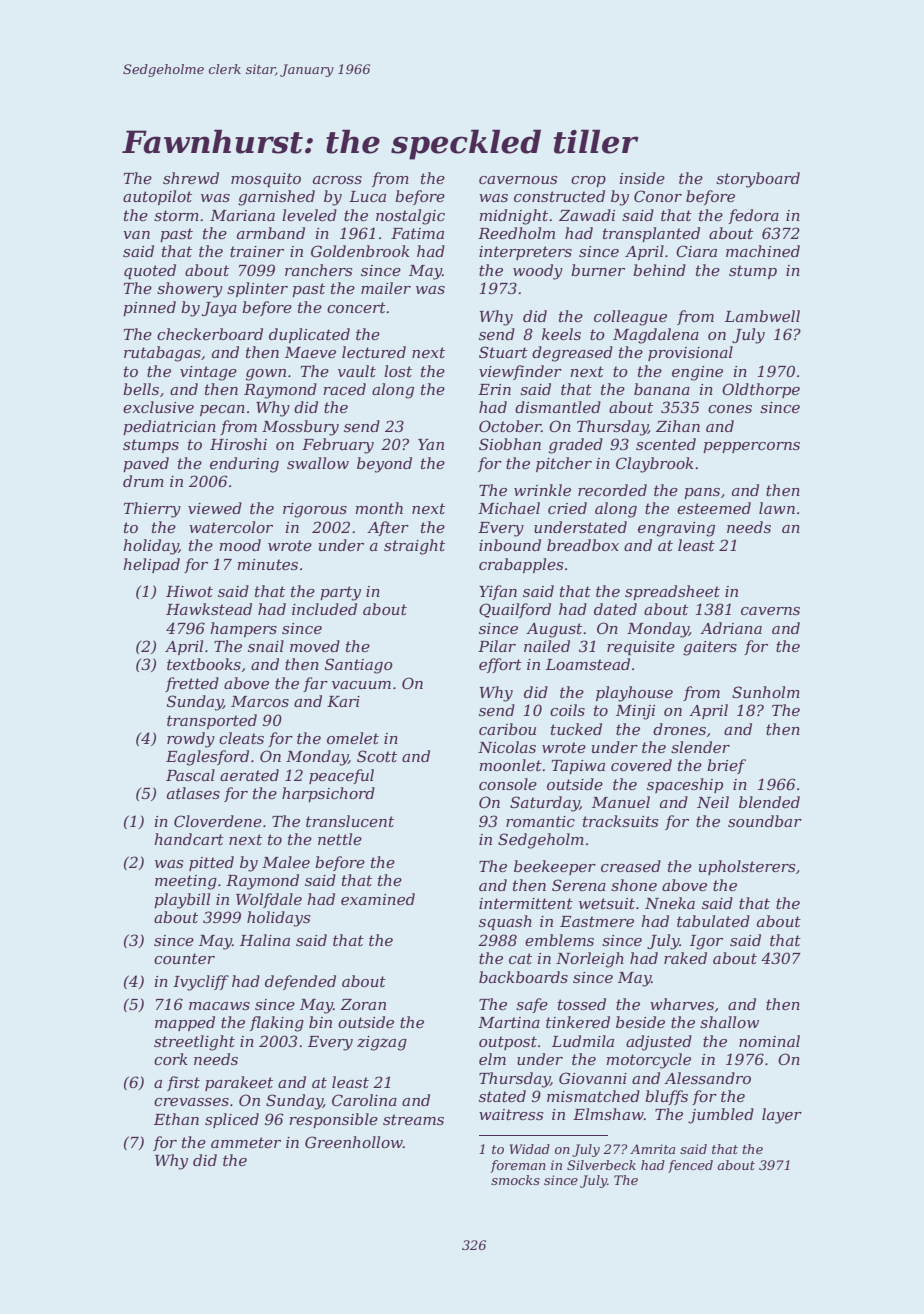  Describe the element at coordinates (510, 444) in the document. I see `Siobhan` at that location.
